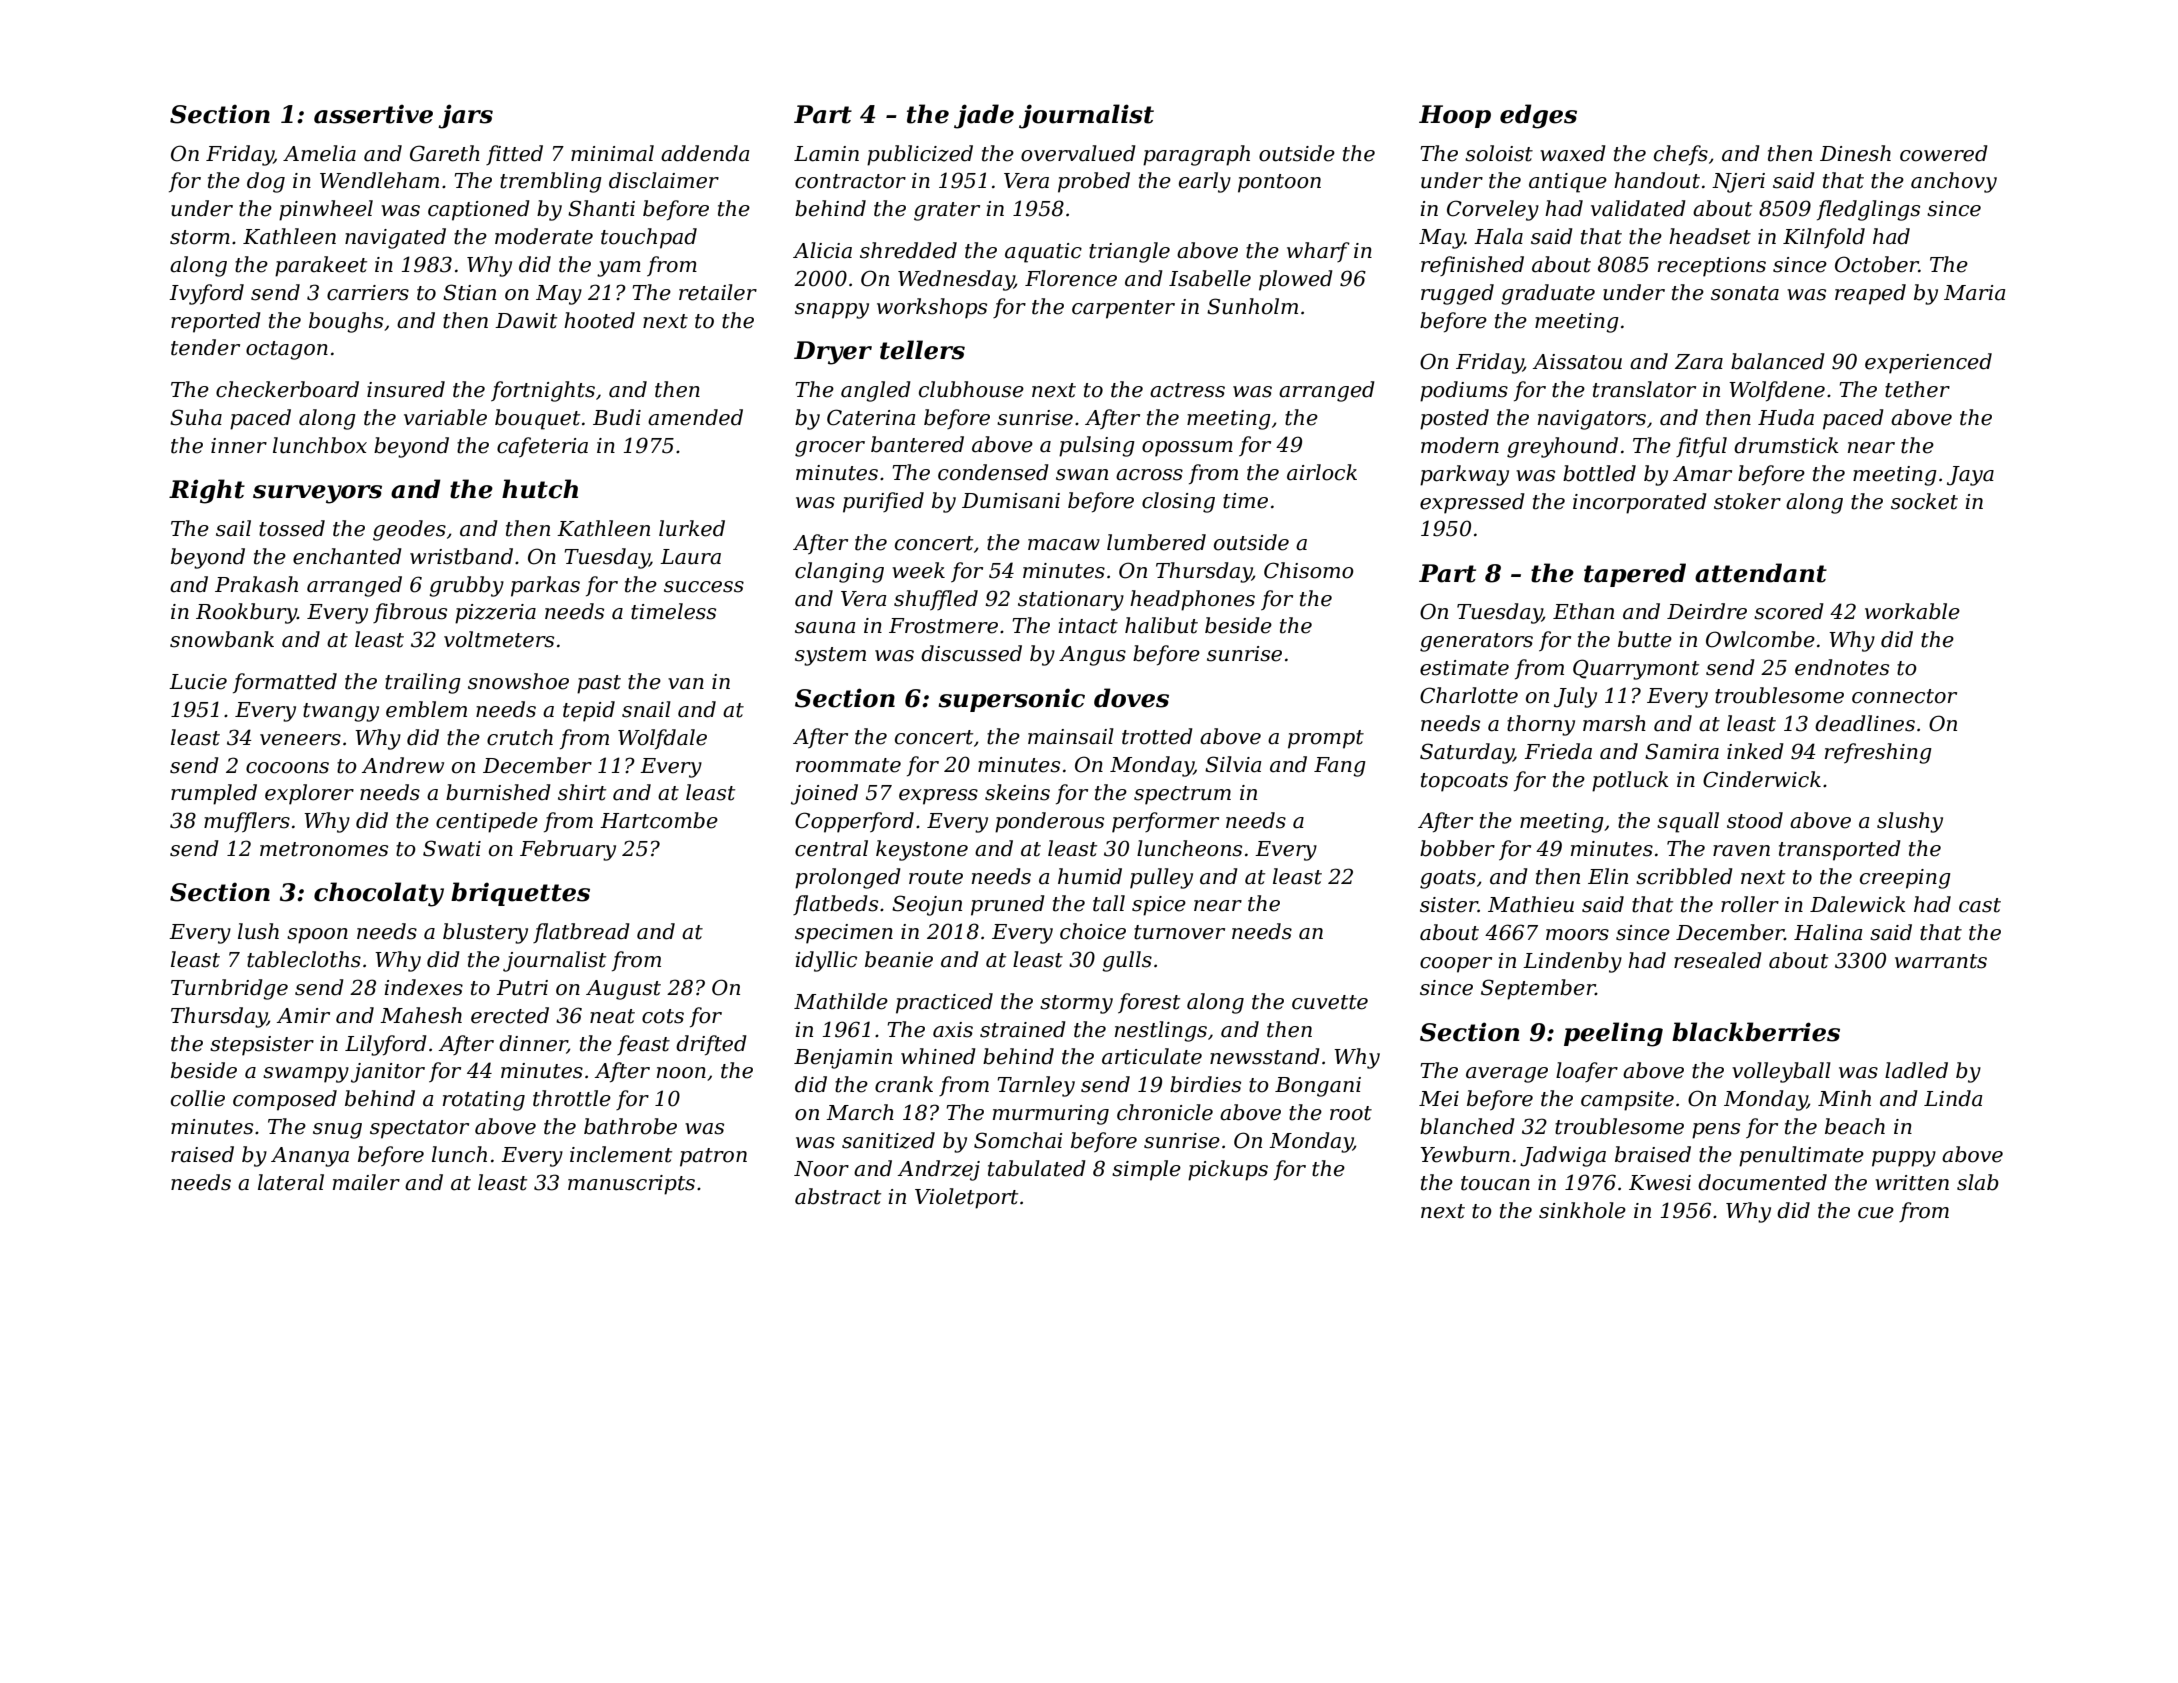 The image size is (2178, 1683). Describe the element at coordinates (612, 1016) in the page. I see `neat` at that location.
